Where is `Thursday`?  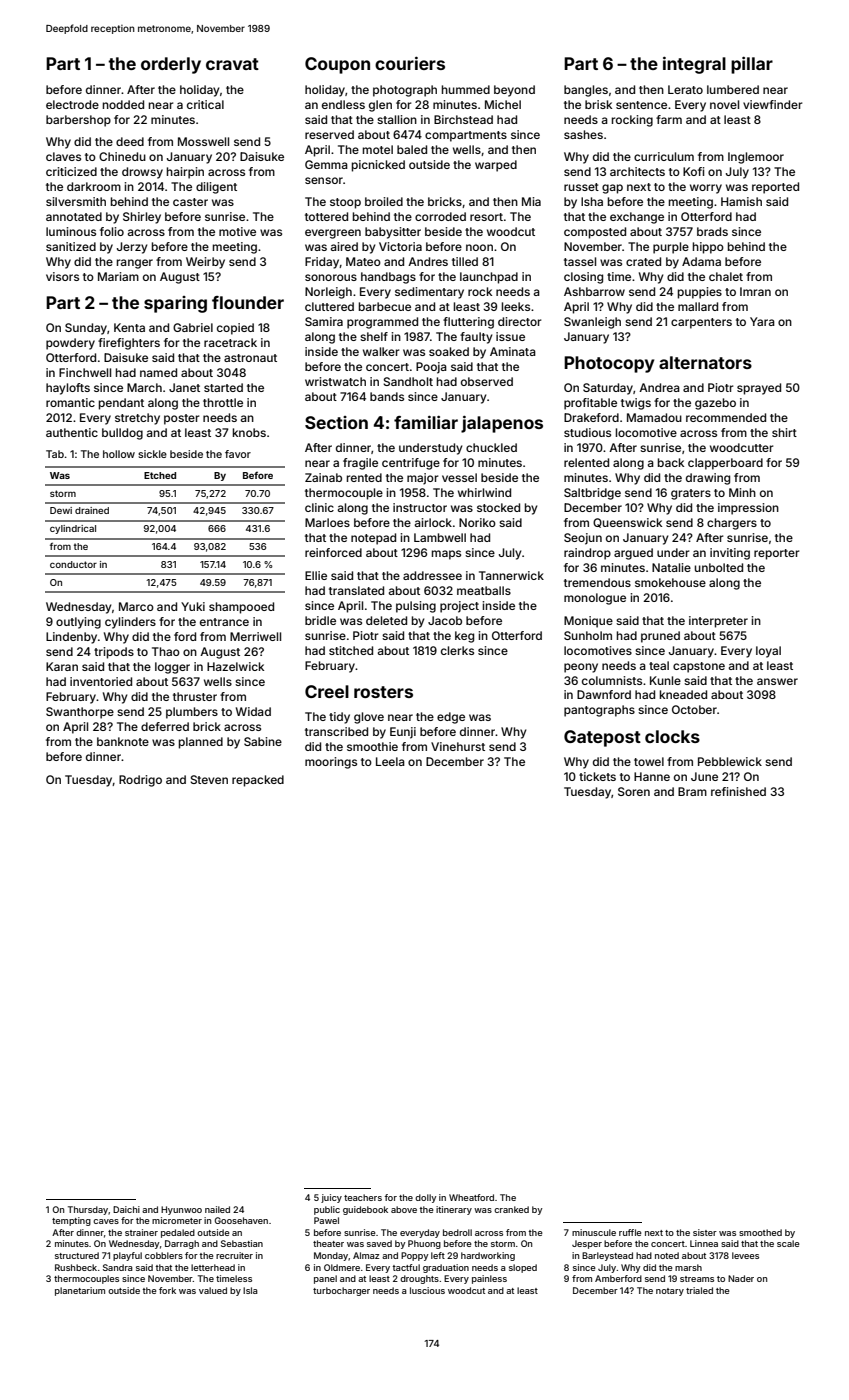 Thursday is located at coordinates (88, 1210).
